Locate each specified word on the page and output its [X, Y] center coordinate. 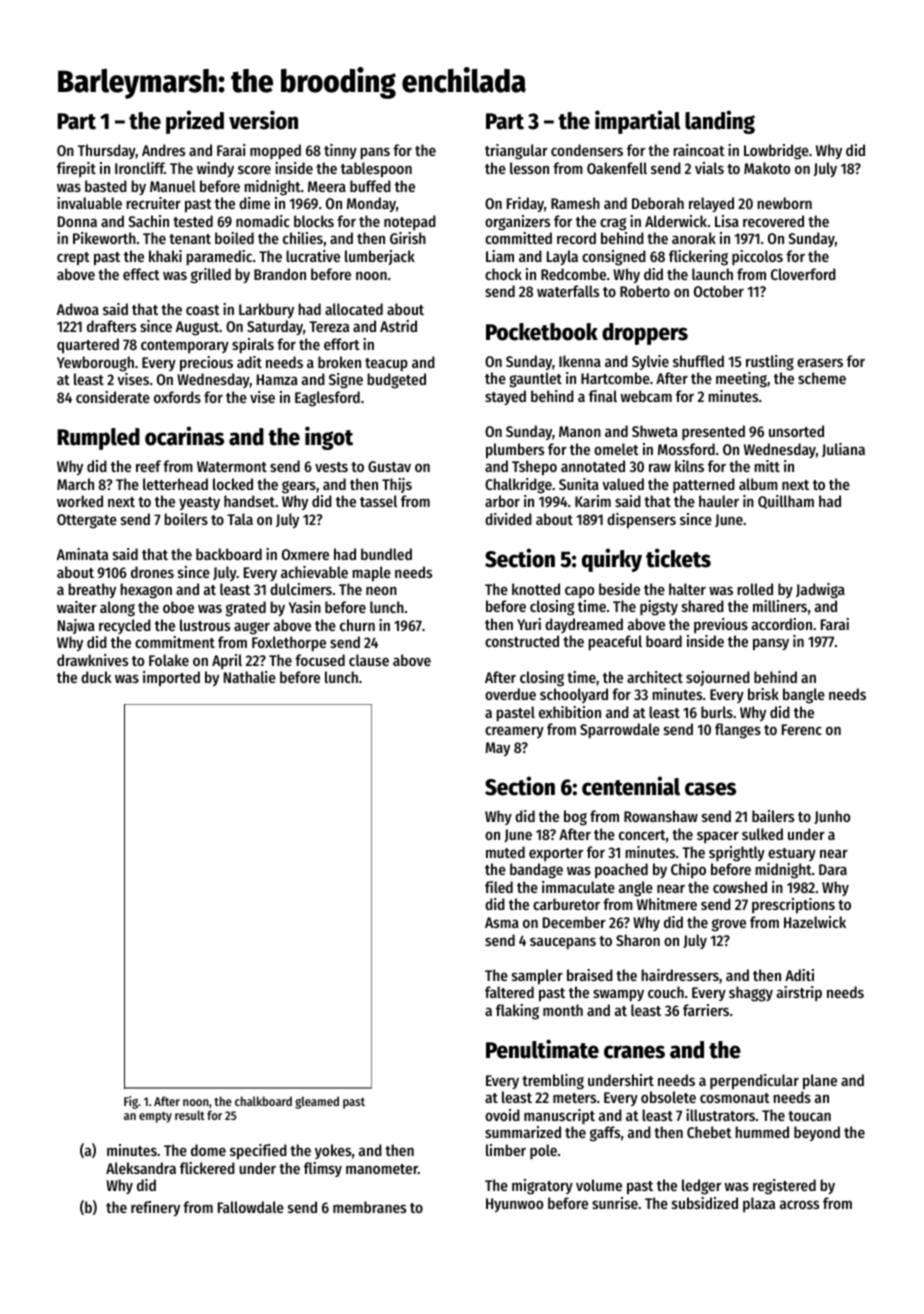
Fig [131, 1102]
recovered [773, 221]
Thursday [107, 151]
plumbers [515, 451]
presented [713, 432]
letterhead [175, 484]
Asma [502, 922]
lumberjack [380, 257]
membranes [369, 1207]
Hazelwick [815, 922]
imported [171, 679]
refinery [155, 1208]
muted [505, 852]
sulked [762, 834]
